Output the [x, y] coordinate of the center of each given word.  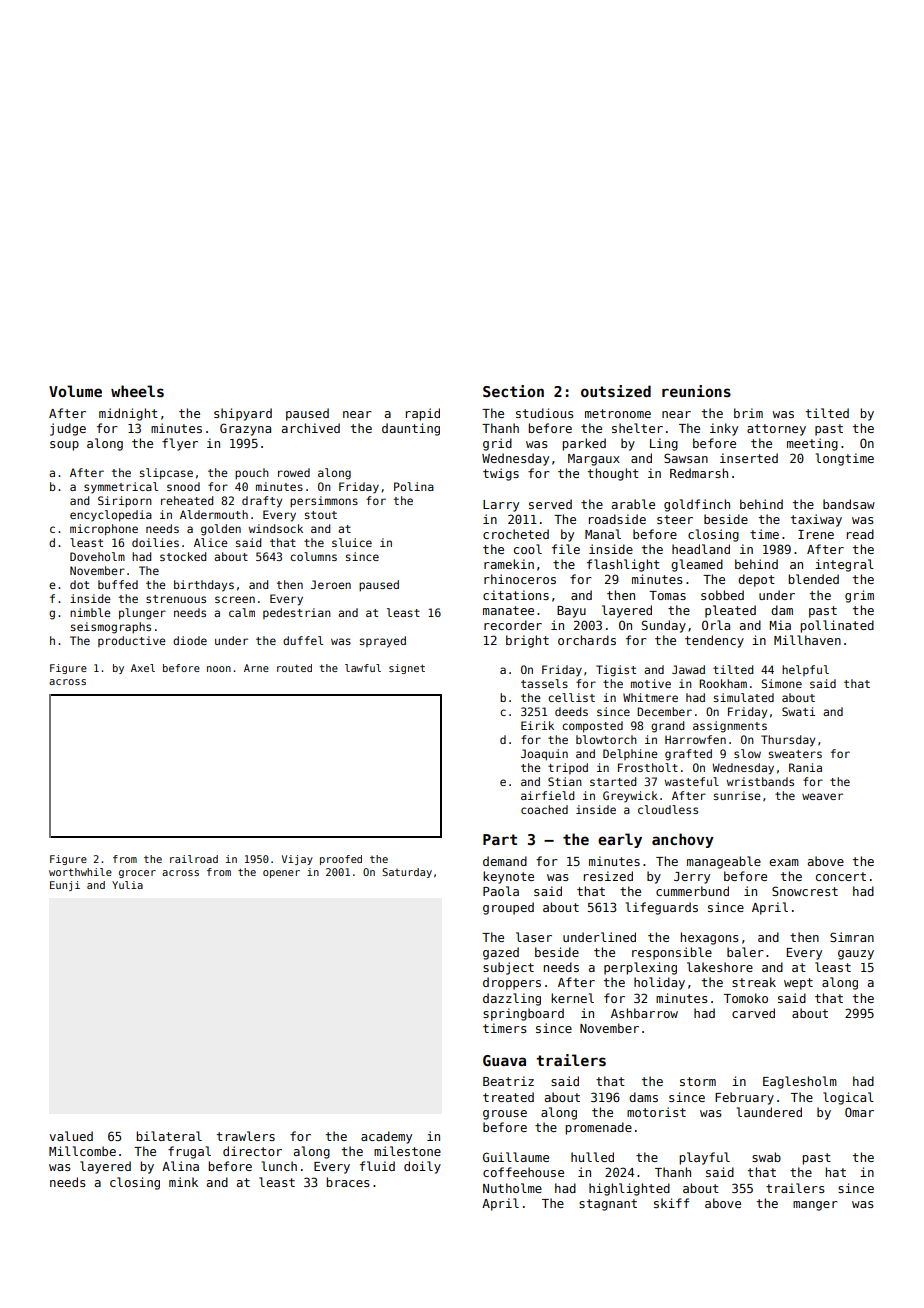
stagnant [608, 1205]
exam [784, 862]
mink [183, 1182]
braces [348, 1182]
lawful [363, 668]
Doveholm [97, 556]
